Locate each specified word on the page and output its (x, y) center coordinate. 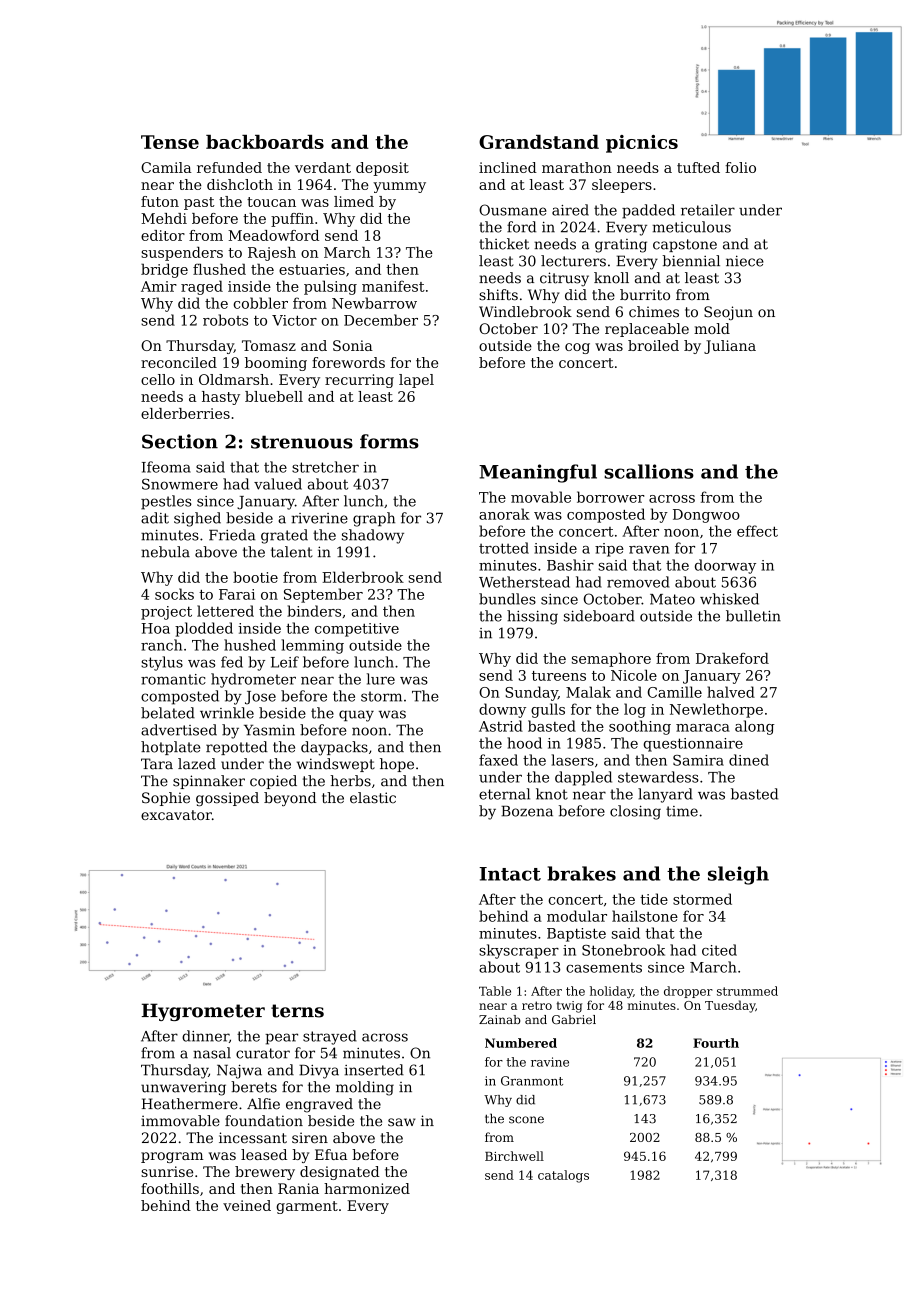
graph (374, 519)
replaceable (647, 330)
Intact (510, 874)
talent (292, 552)
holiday (611, 992)
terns (297, 1011)
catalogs (563, 1176)
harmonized (367, 1188)
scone (526, 1120)
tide (654, 899)
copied (273, 782)
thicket (504, 244)
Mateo (672, 599)
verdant (323, 167)
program (172, 1157)
